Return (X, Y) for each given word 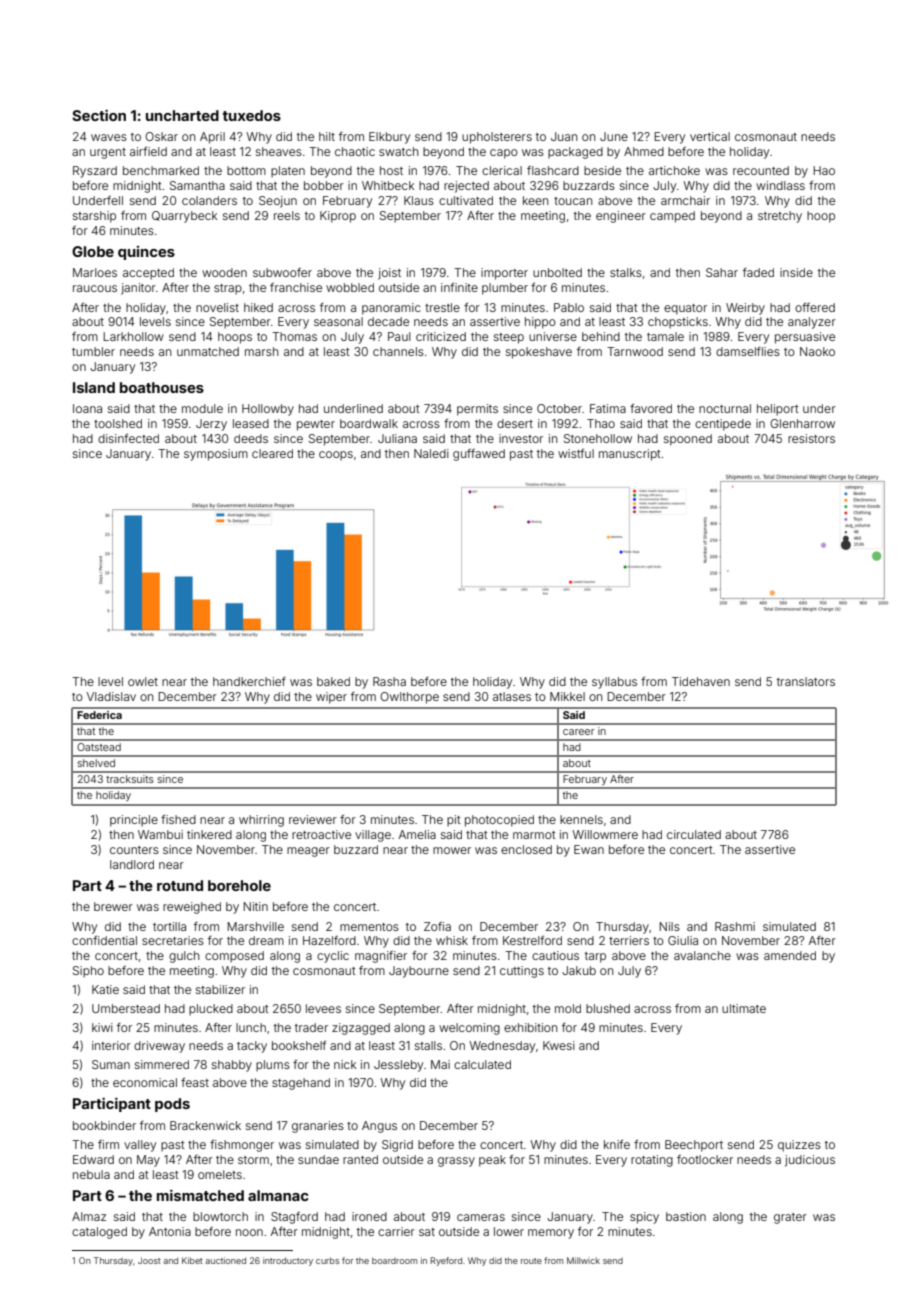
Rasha (389, 681)
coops (336, 456)
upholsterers (497, 138)
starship (94, 217)
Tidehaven (701, 681)
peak (492, 1161)
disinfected (128, 438)
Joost (149, 1260)
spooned (688, 440)
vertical (710, 136)
